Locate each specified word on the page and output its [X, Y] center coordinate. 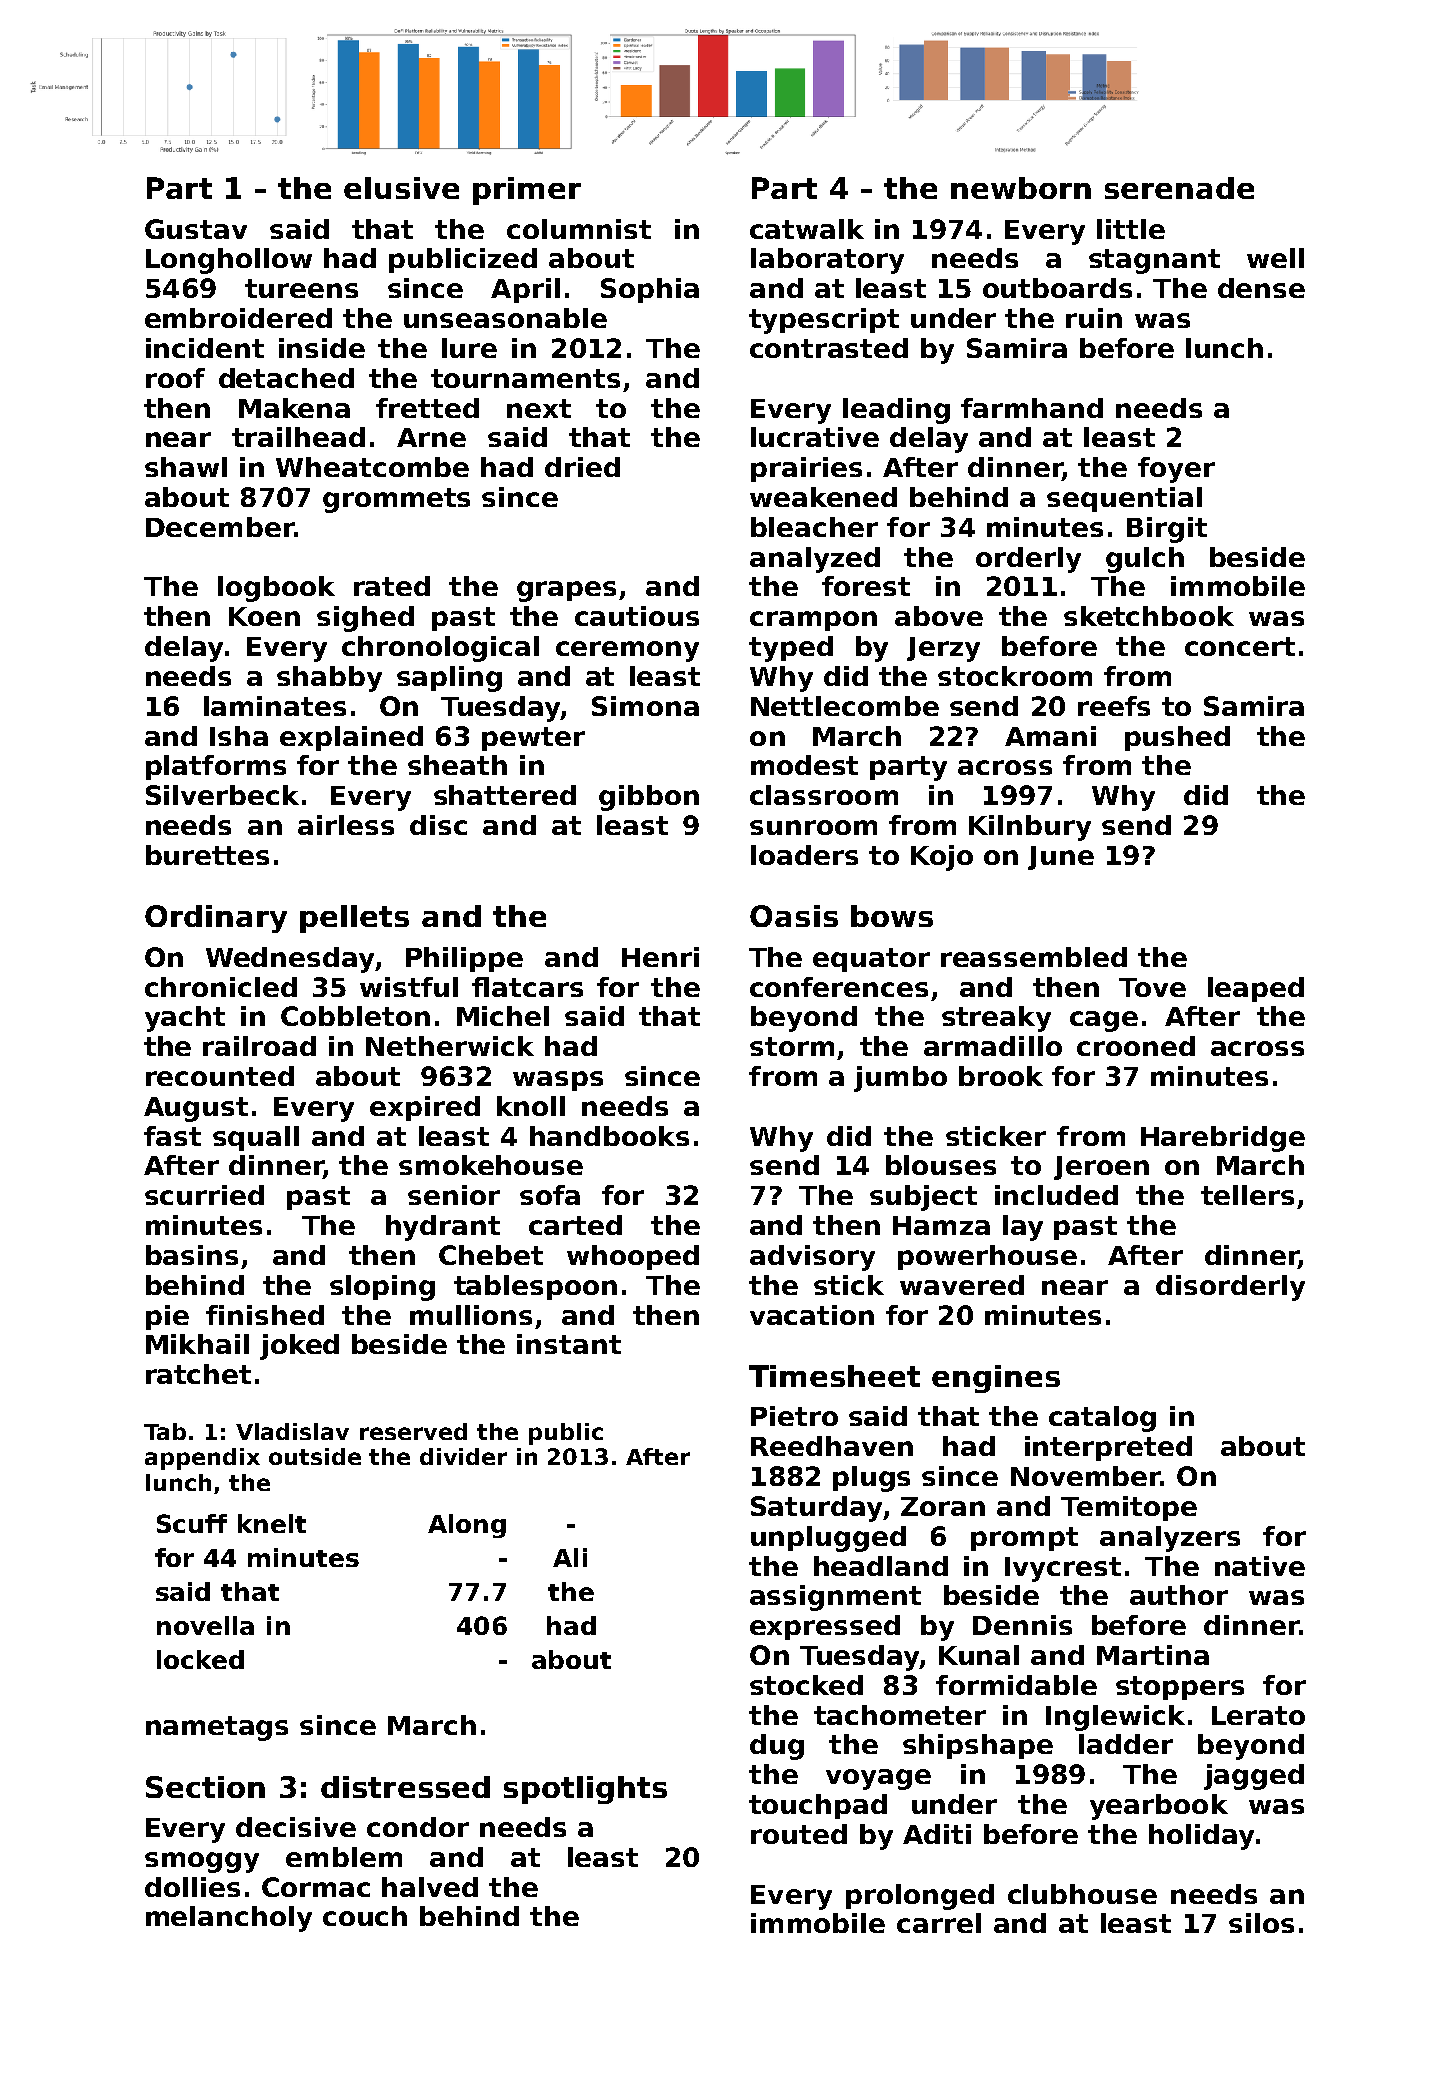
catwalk [807, 229]
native [1260, 1566]
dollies [192, 1887]
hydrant [443, 1228]
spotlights [585, 1790]
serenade [1179, 188]
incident [205, 348]
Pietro [794, 1416]
